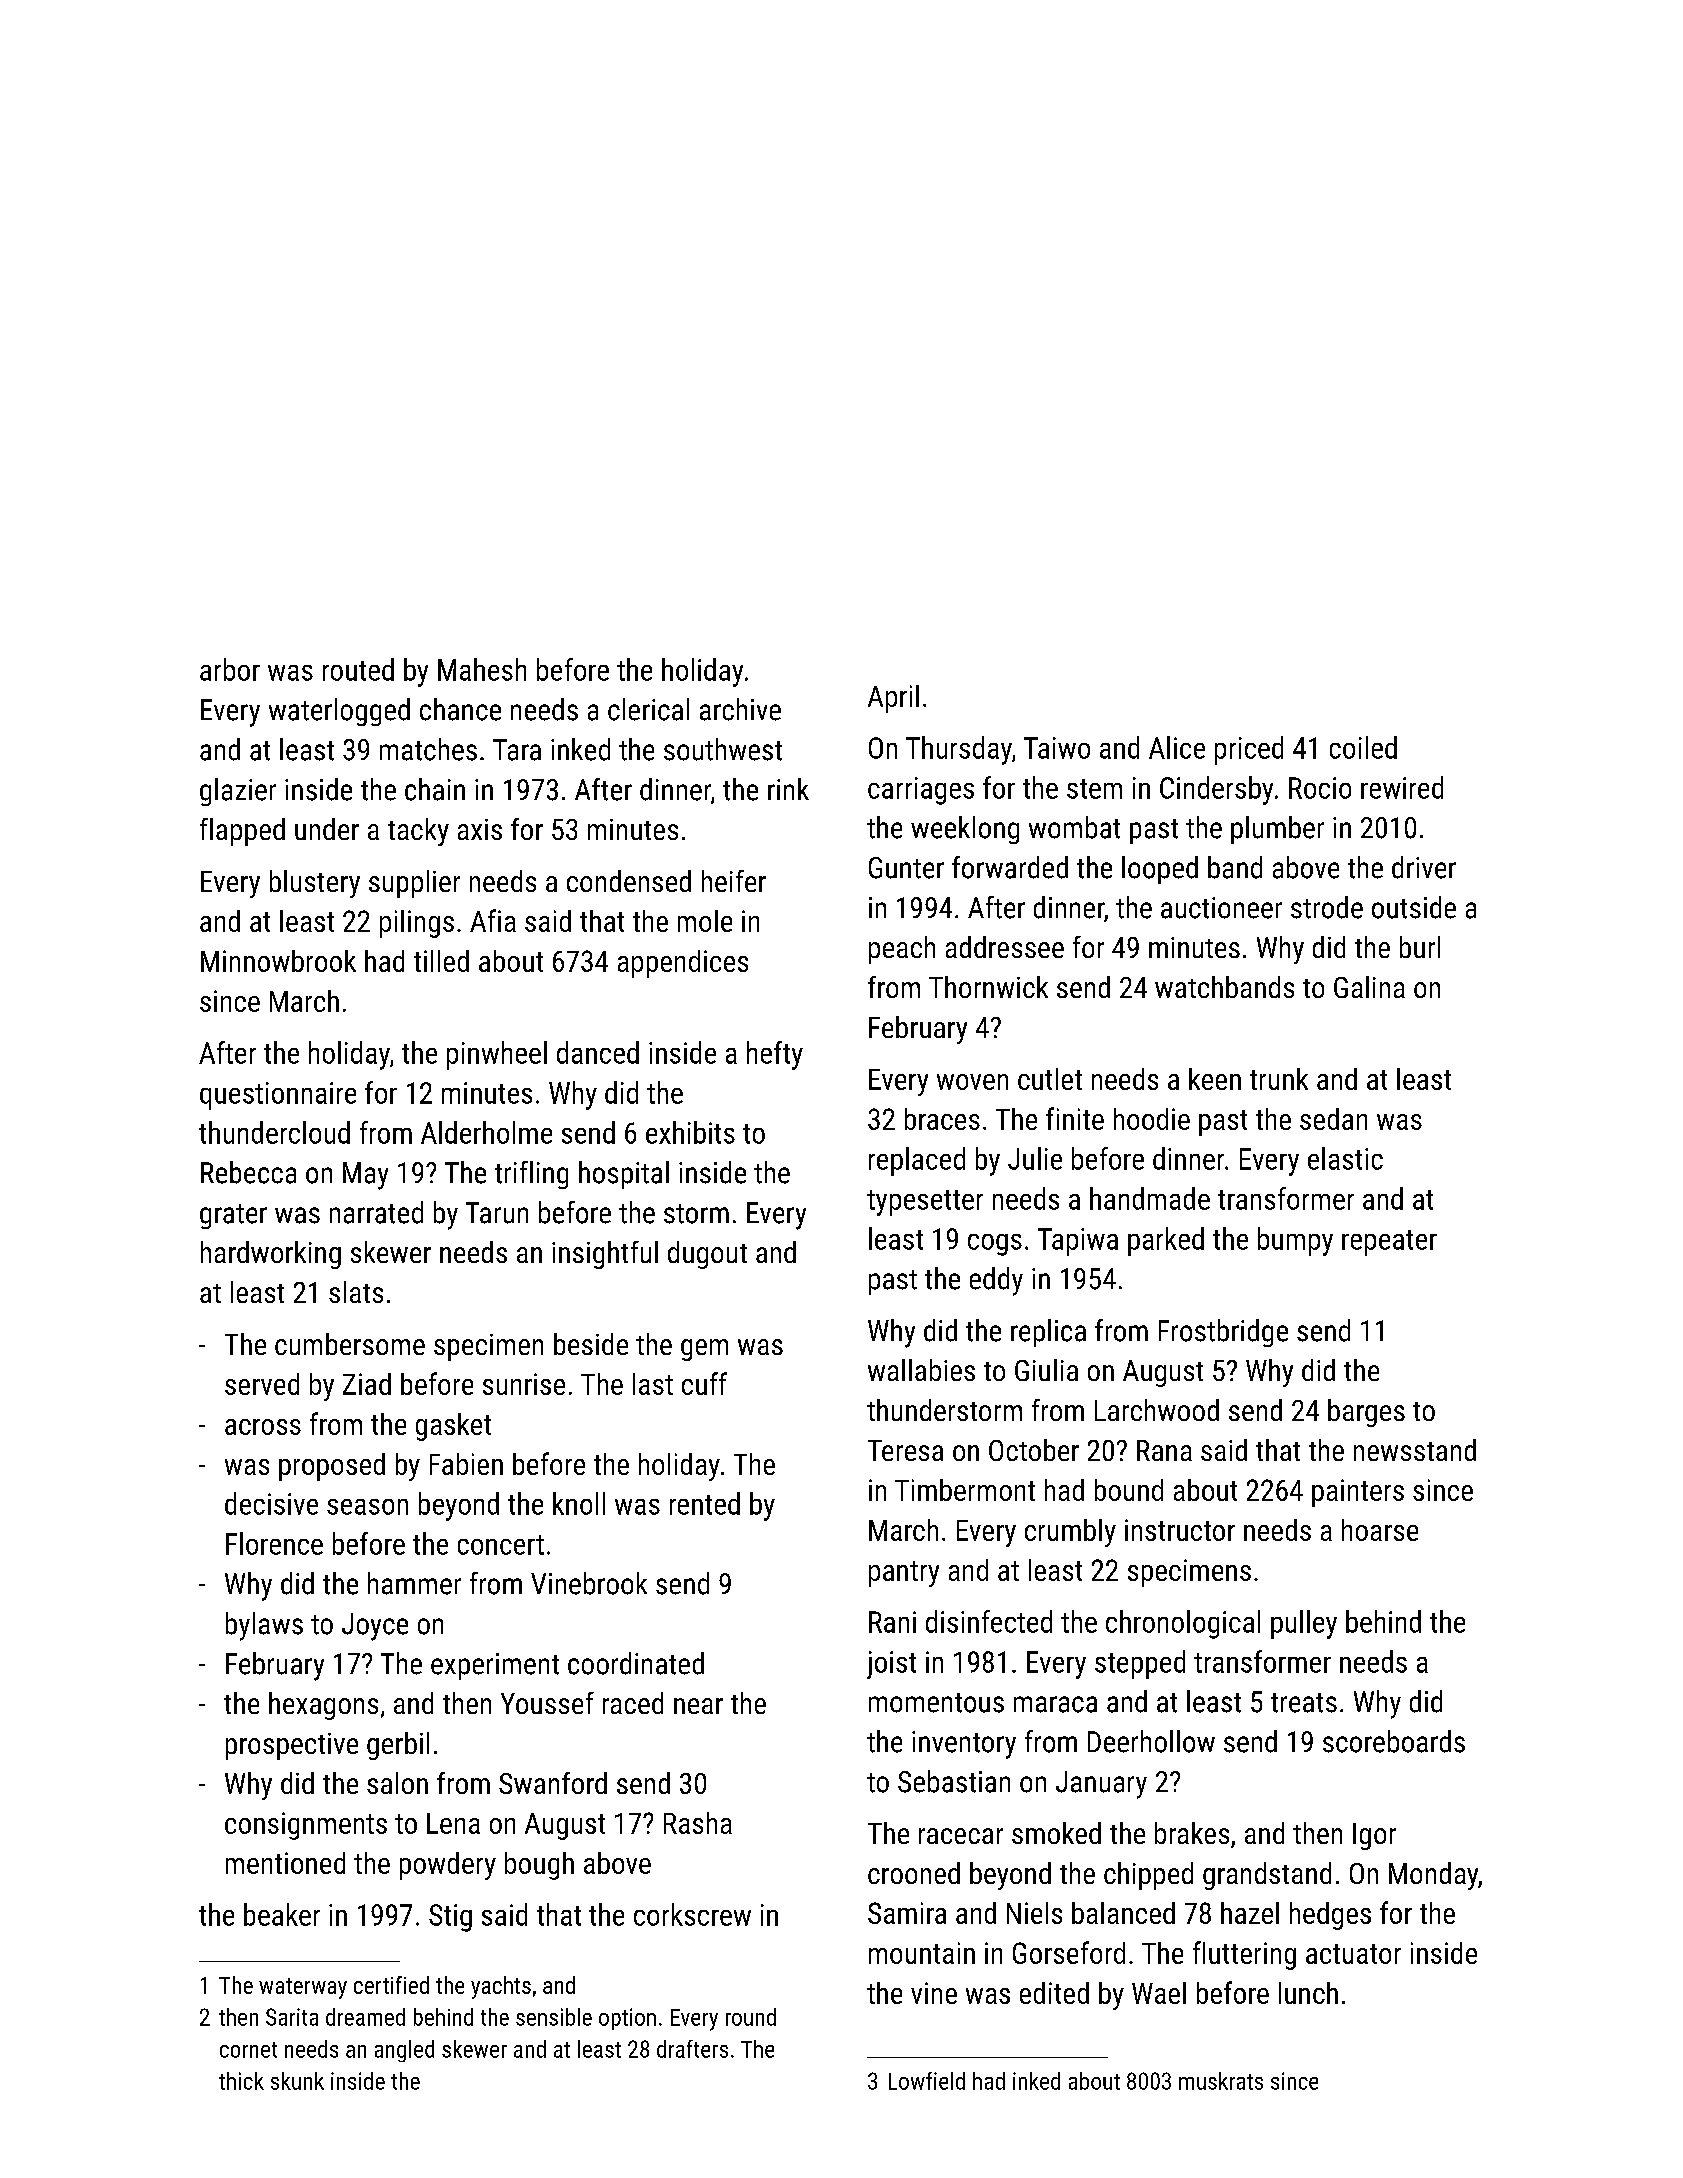  I want to click on tilled, so click(441, 961).
